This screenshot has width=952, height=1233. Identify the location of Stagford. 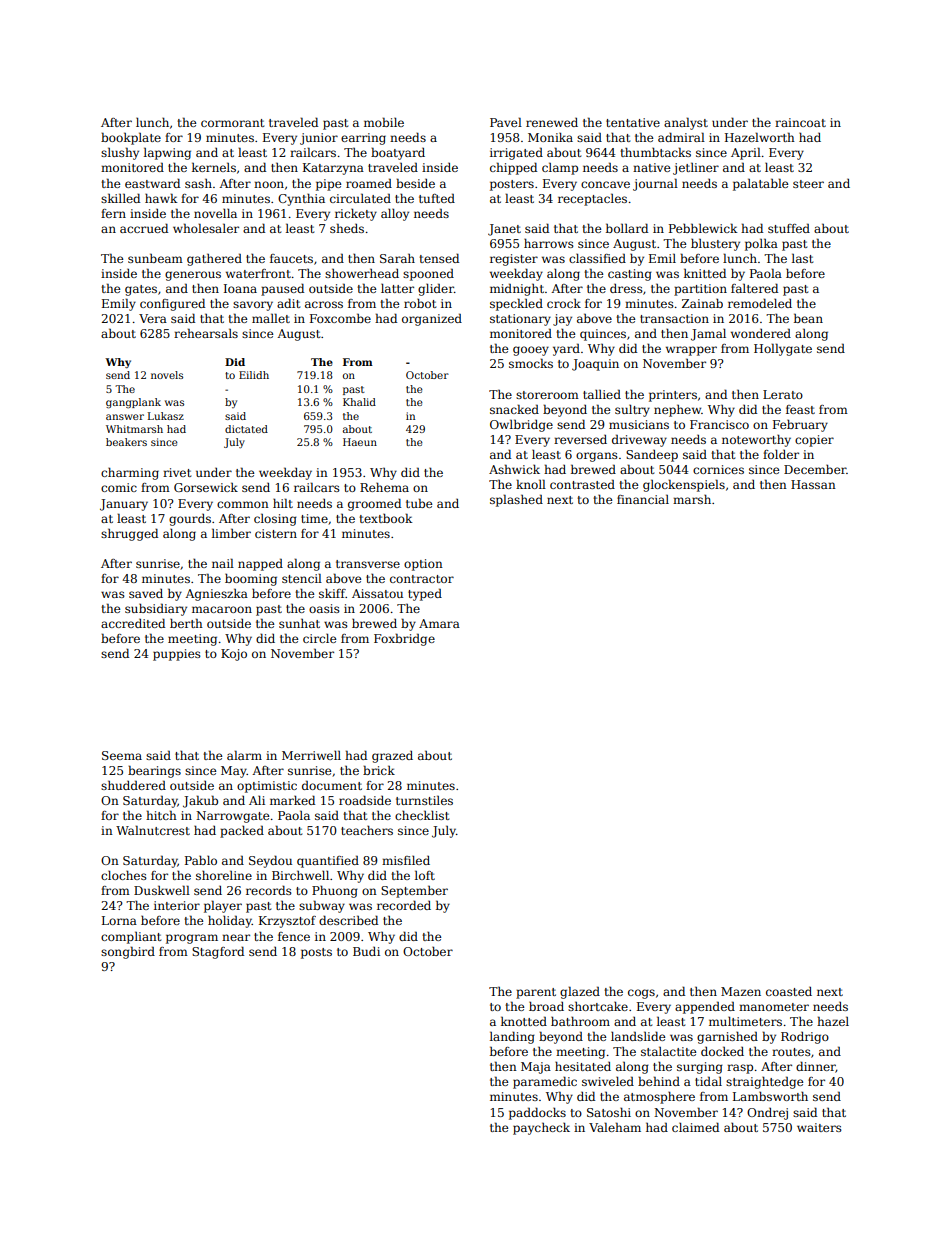
(218, 952).
